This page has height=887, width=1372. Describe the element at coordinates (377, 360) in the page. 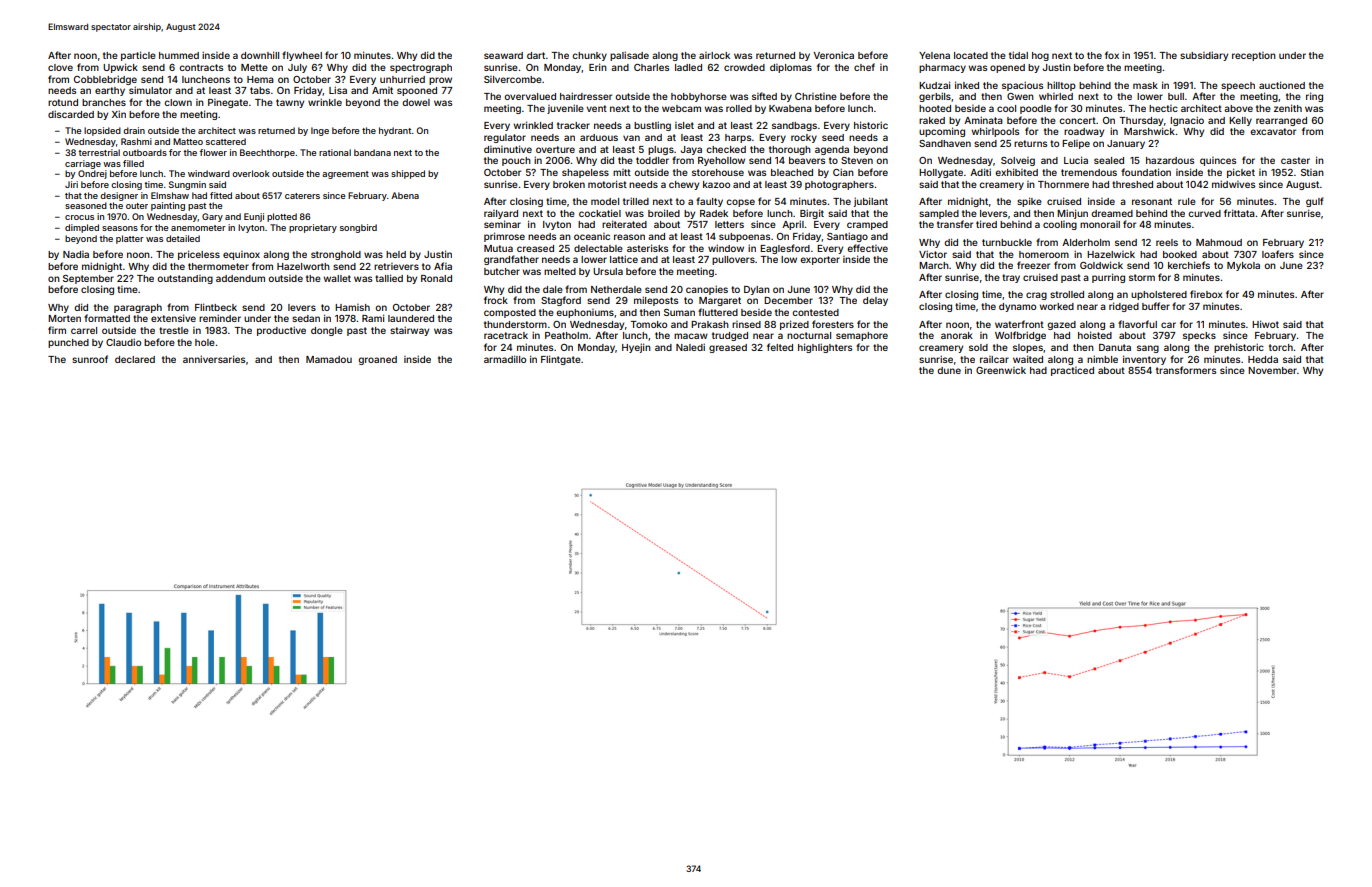

I see `groaned` at that location.
